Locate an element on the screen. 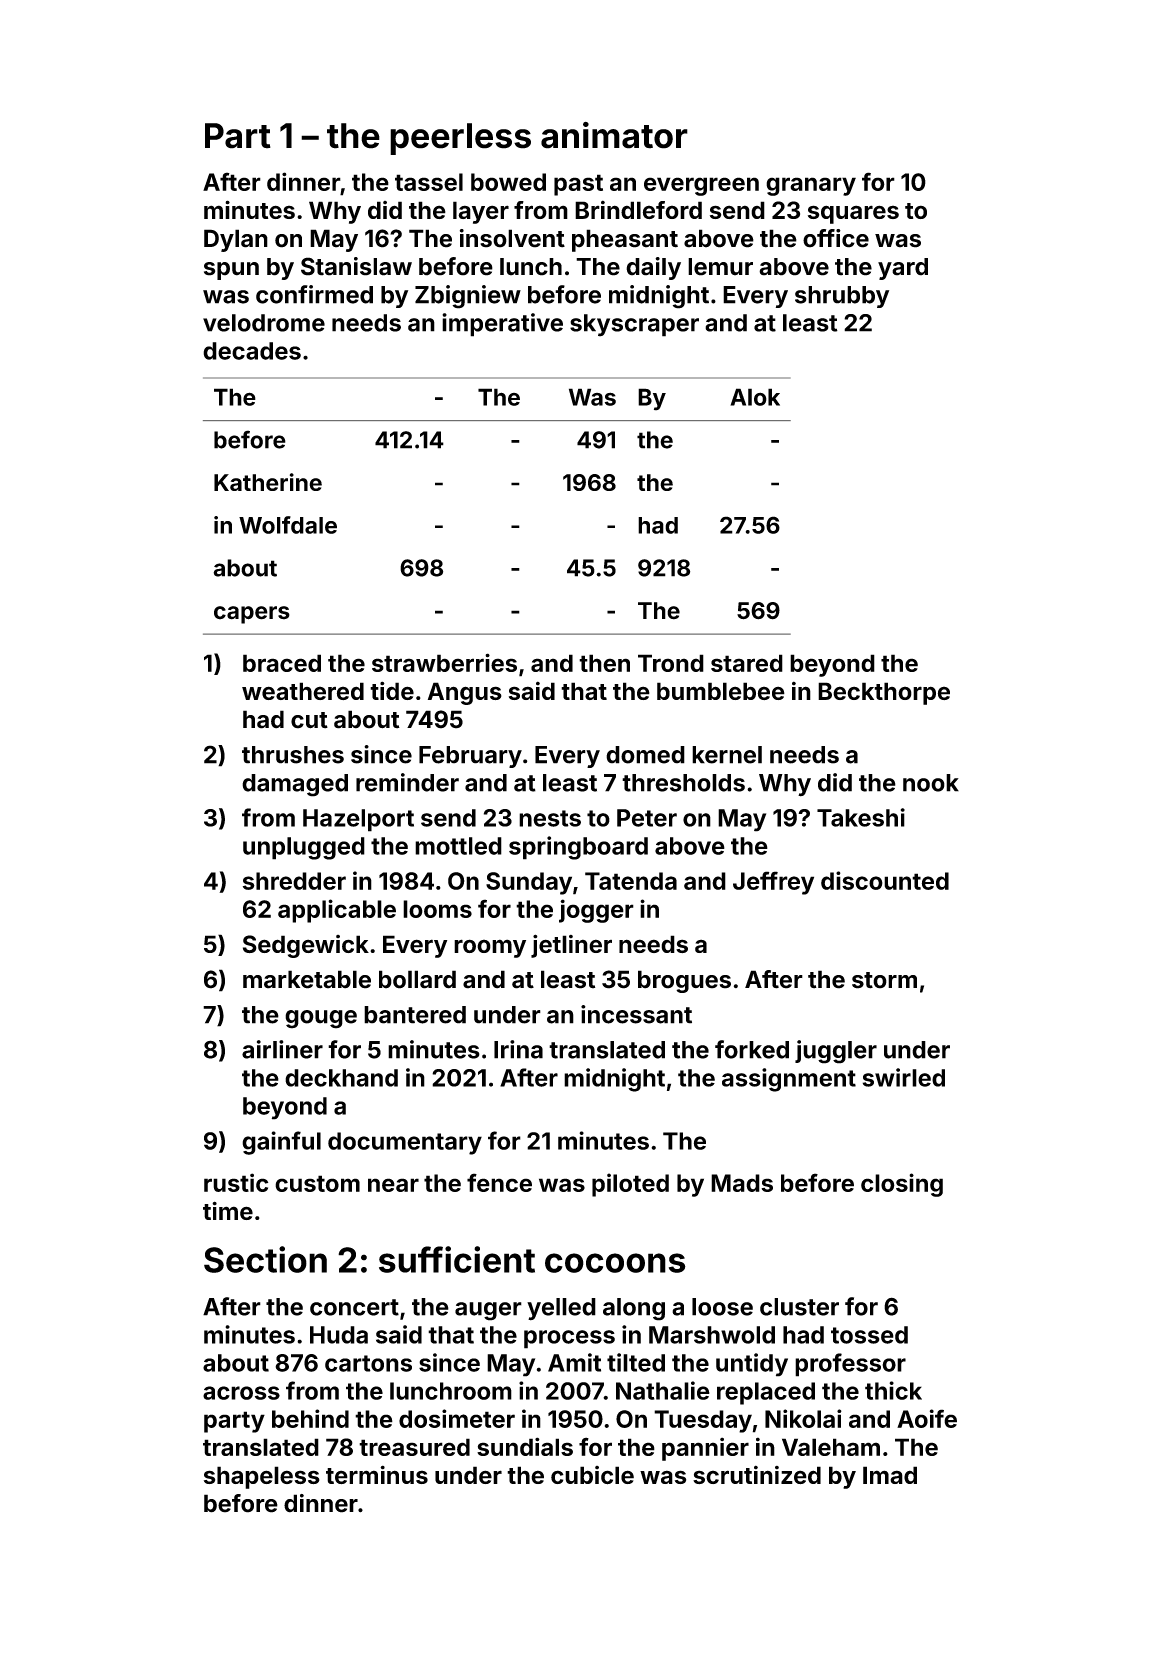  yard is located at coordinates (903, 269).
